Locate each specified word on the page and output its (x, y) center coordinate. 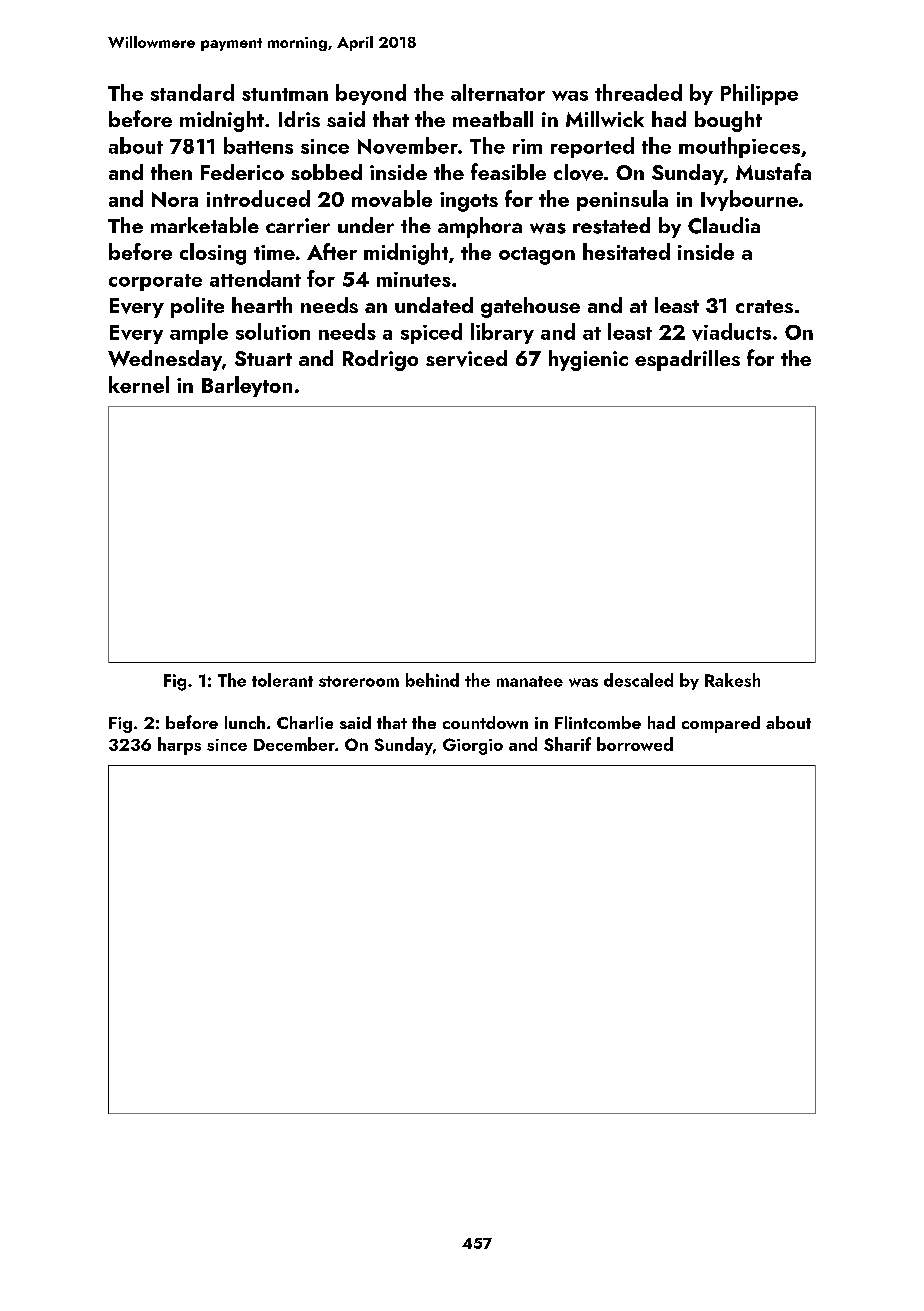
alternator (498, 92)
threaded (638, 92)
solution (273, 331)
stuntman (285, 94)
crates (764, 306)
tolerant (282, 680)
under (366, 225)
